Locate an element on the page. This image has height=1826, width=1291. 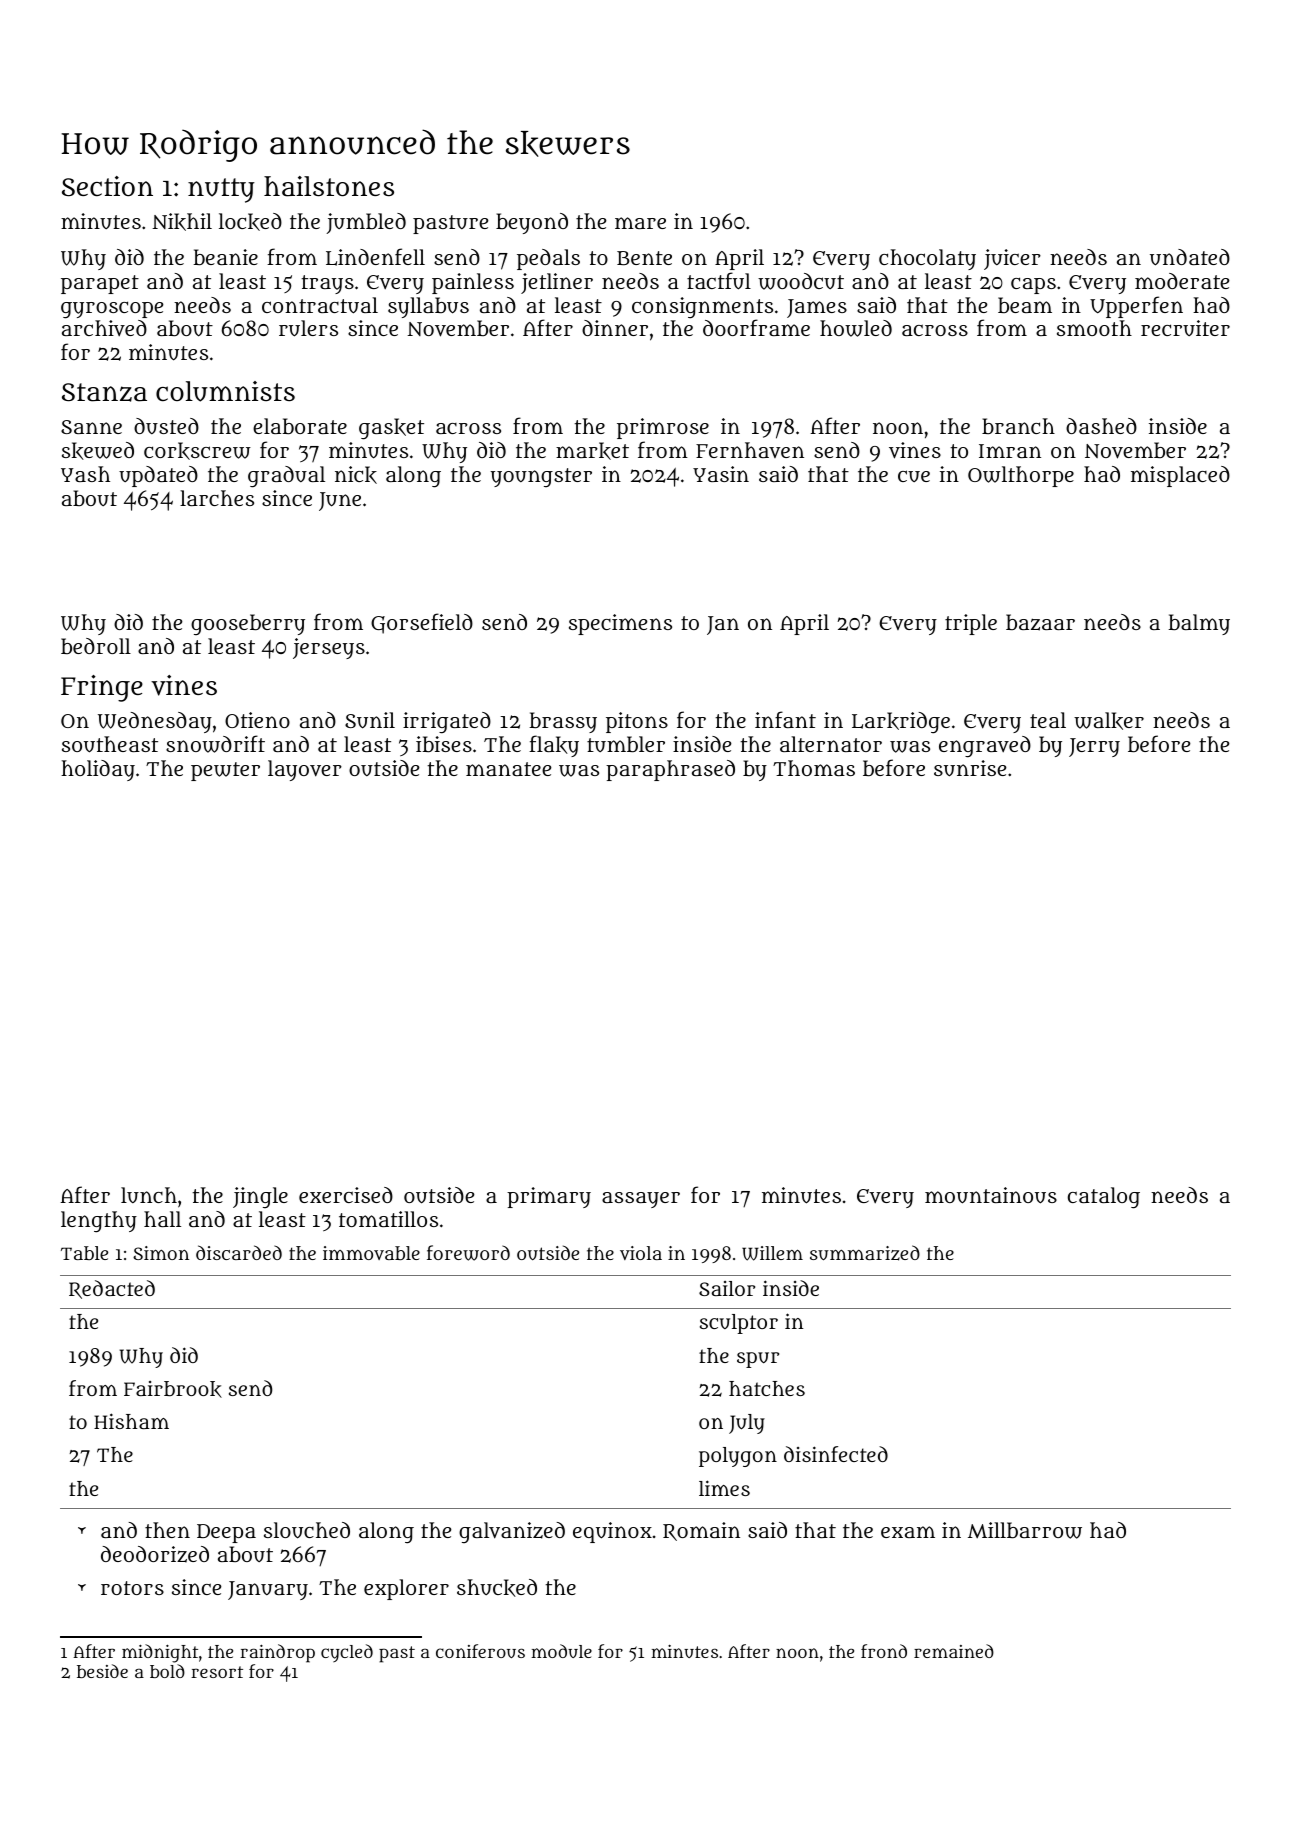
beyond is located at coordinates (532, 223).
